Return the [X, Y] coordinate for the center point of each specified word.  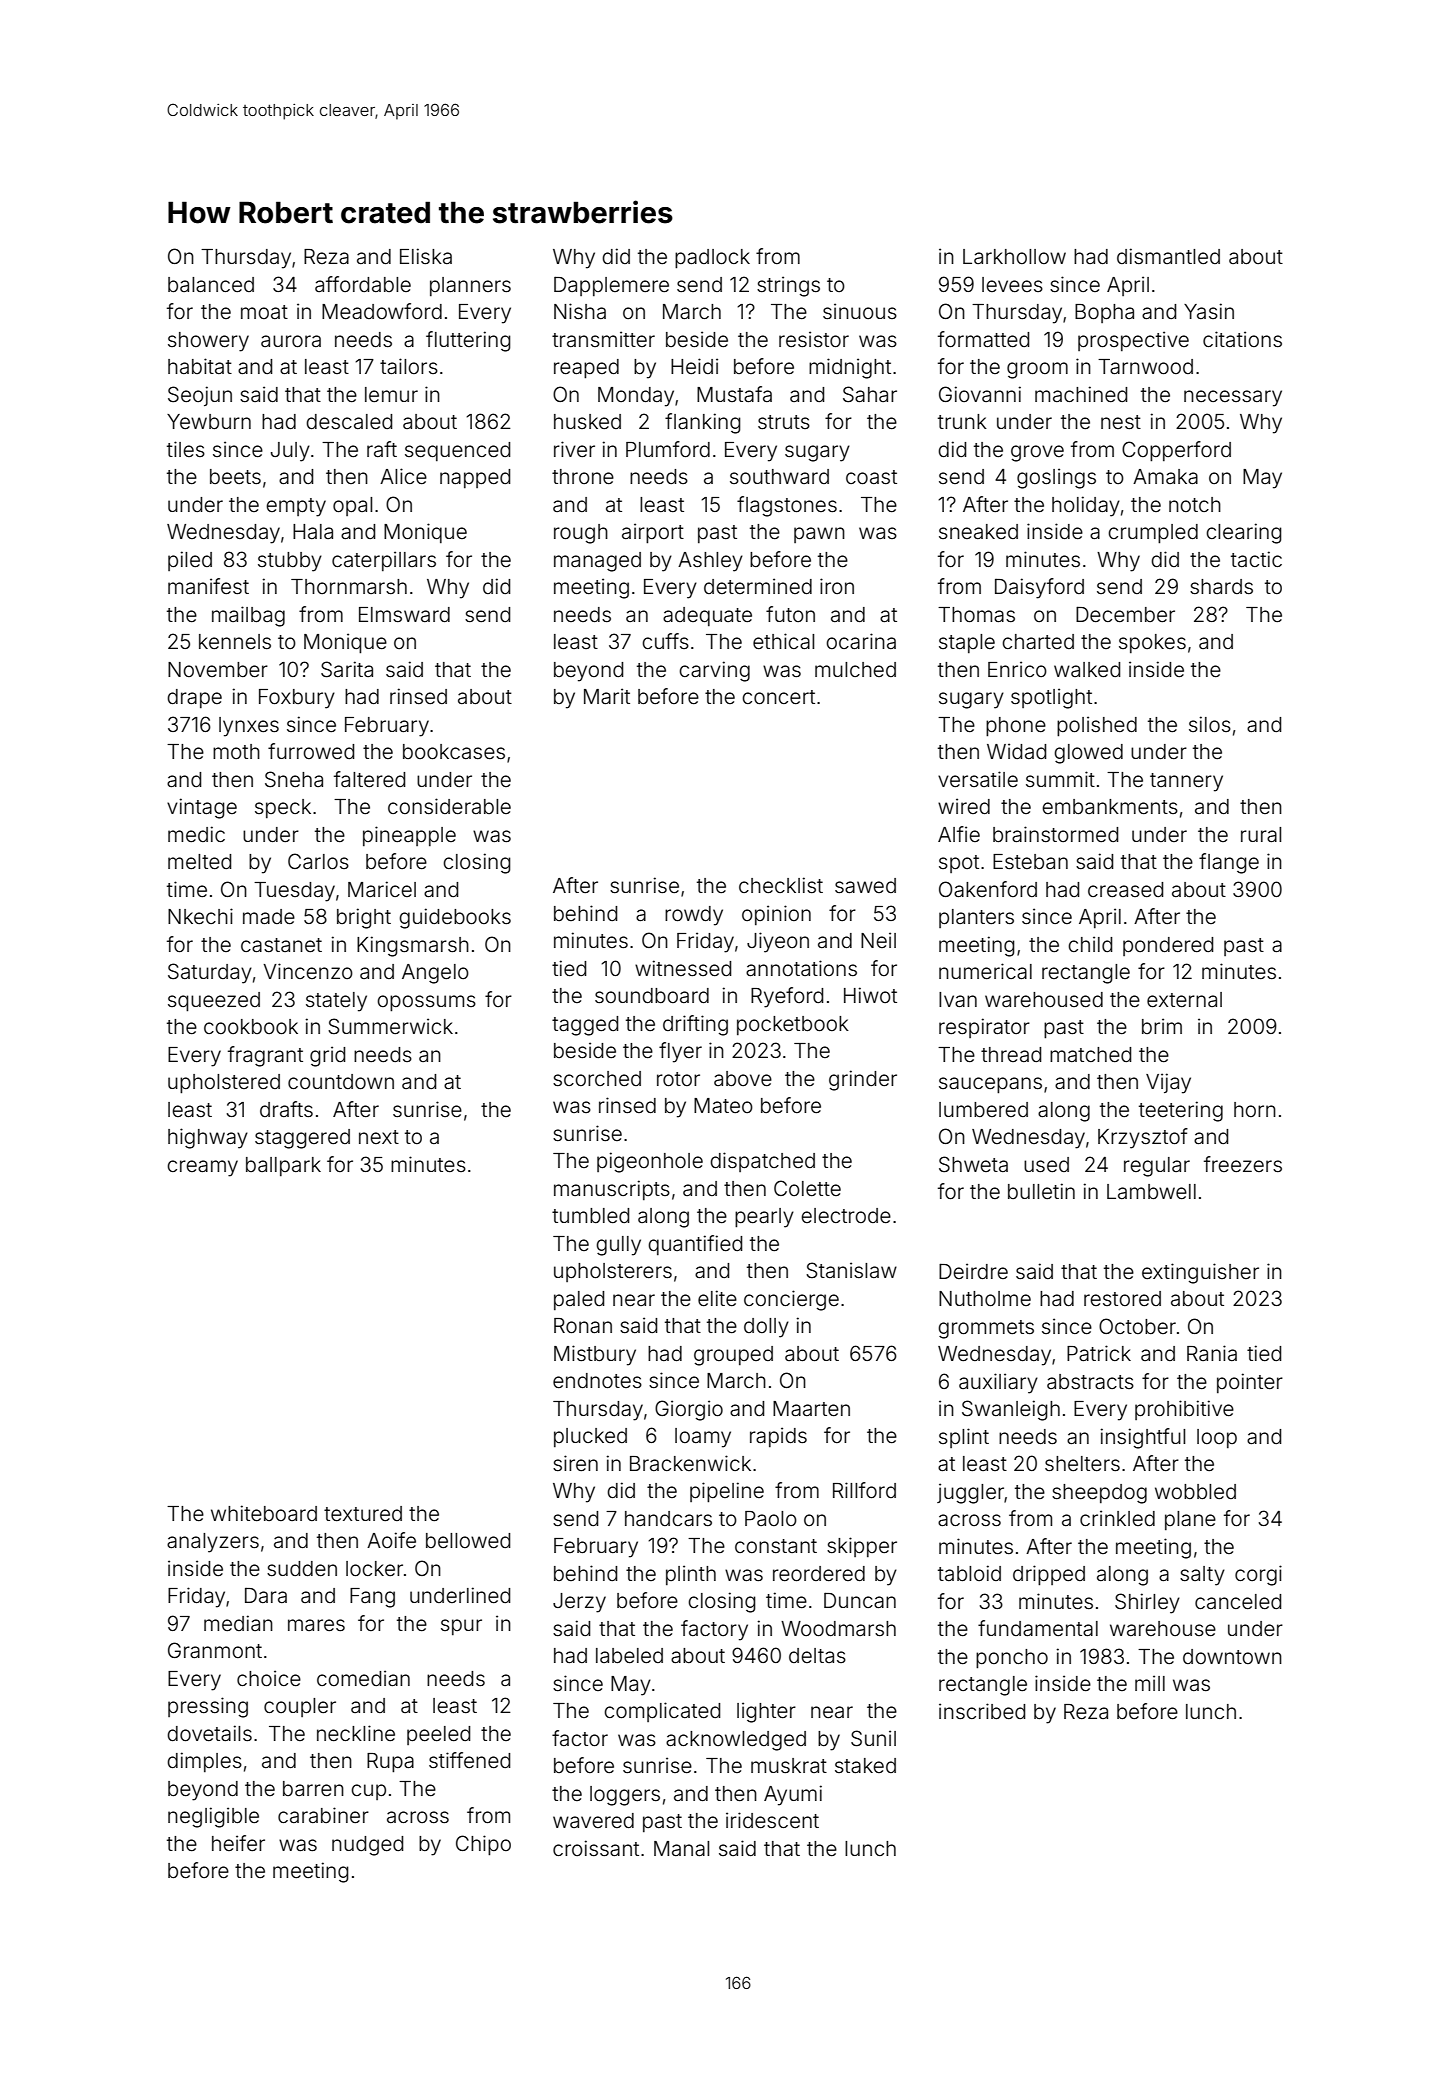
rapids [778, 1437]
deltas [817, 1655]
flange [1229, 863]
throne [583, 477]
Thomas [976, 615]
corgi [1258, 1575]
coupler [300, 1707]
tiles [186, 449]
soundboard [652, 995]
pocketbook [793, 1025]
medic [196, 834]
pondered [1168, 946]
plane [1190, 1520]
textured [363, 1514]
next [379, 1137]
